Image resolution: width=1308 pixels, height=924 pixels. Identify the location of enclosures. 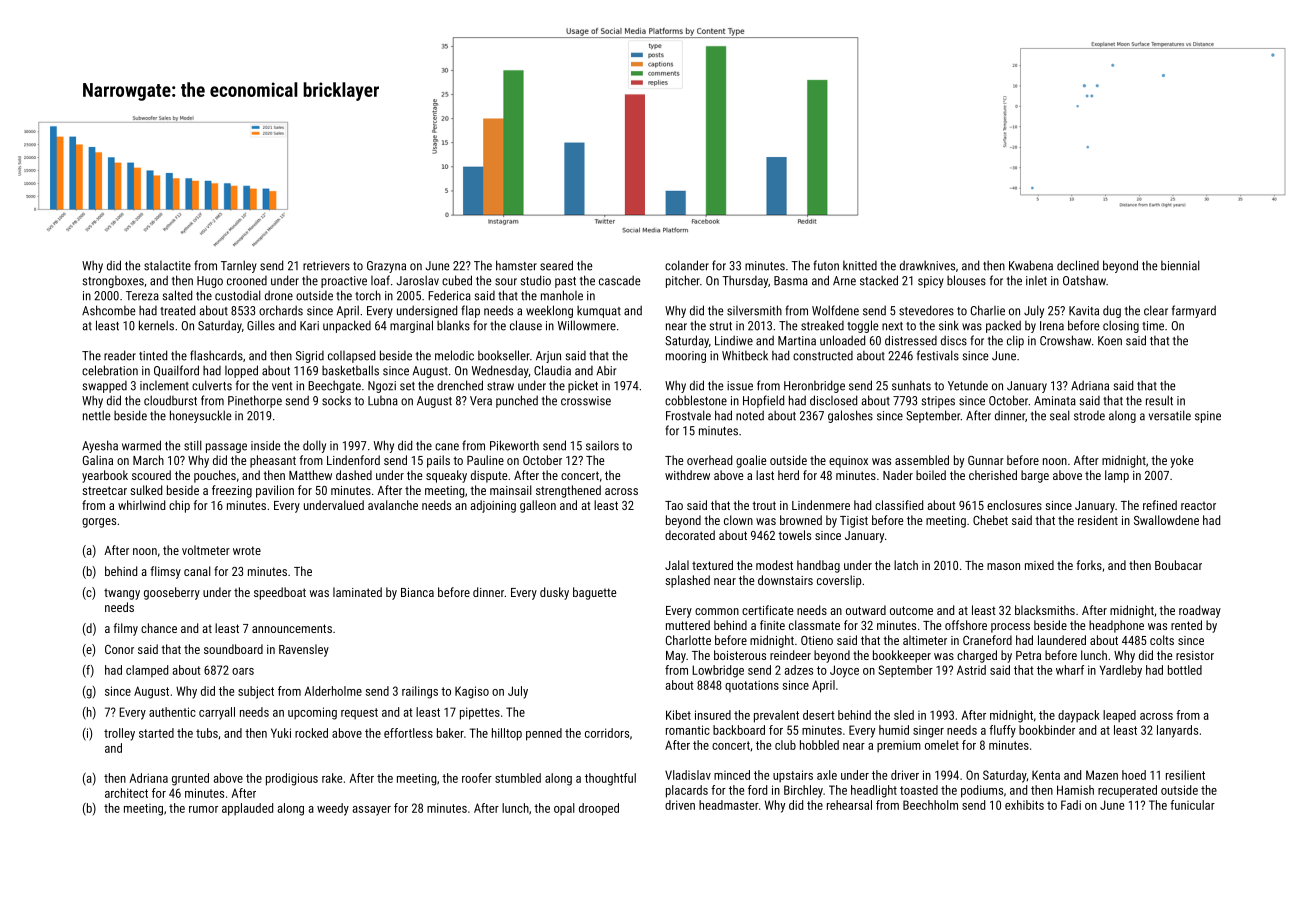
(1014, 505).
